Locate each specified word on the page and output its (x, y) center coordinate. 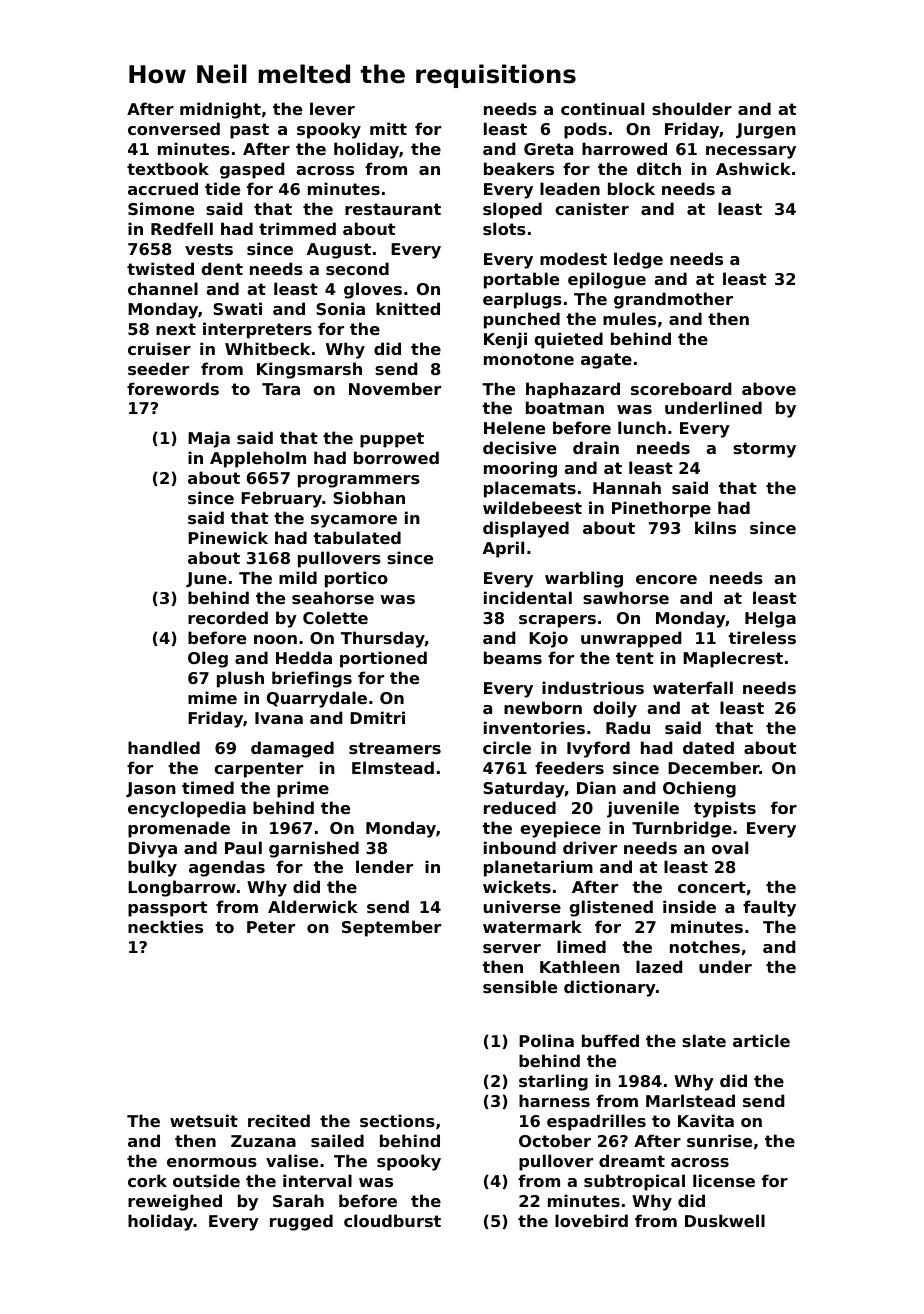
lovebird (591, 1220)
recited (279, 1120)
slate (704, 1040)
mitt (388, 128)
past (249, 131)
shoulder (692, 108)
